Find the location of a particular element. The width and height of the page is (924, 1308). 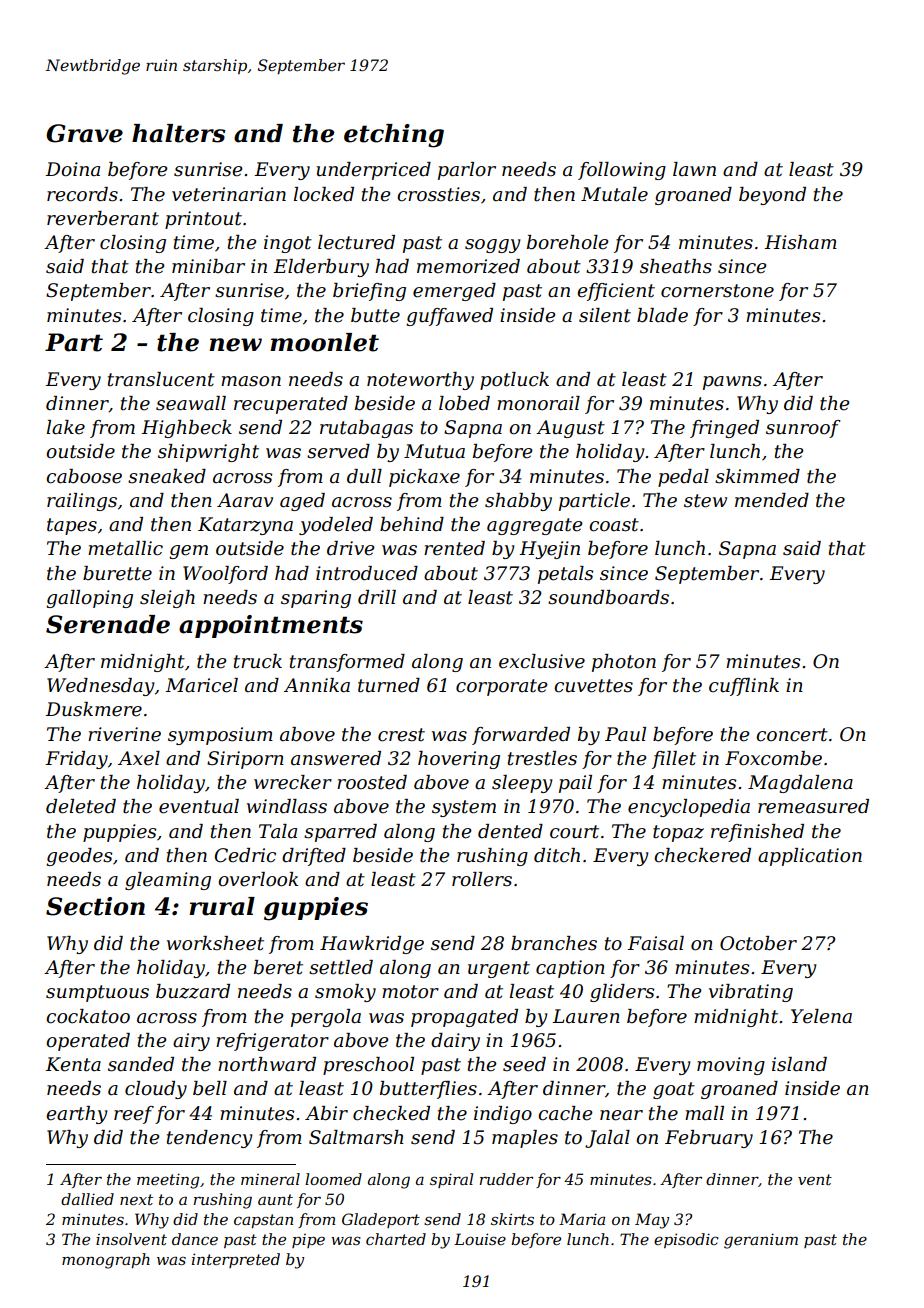

Friday is located at coordinates (76, 760).
